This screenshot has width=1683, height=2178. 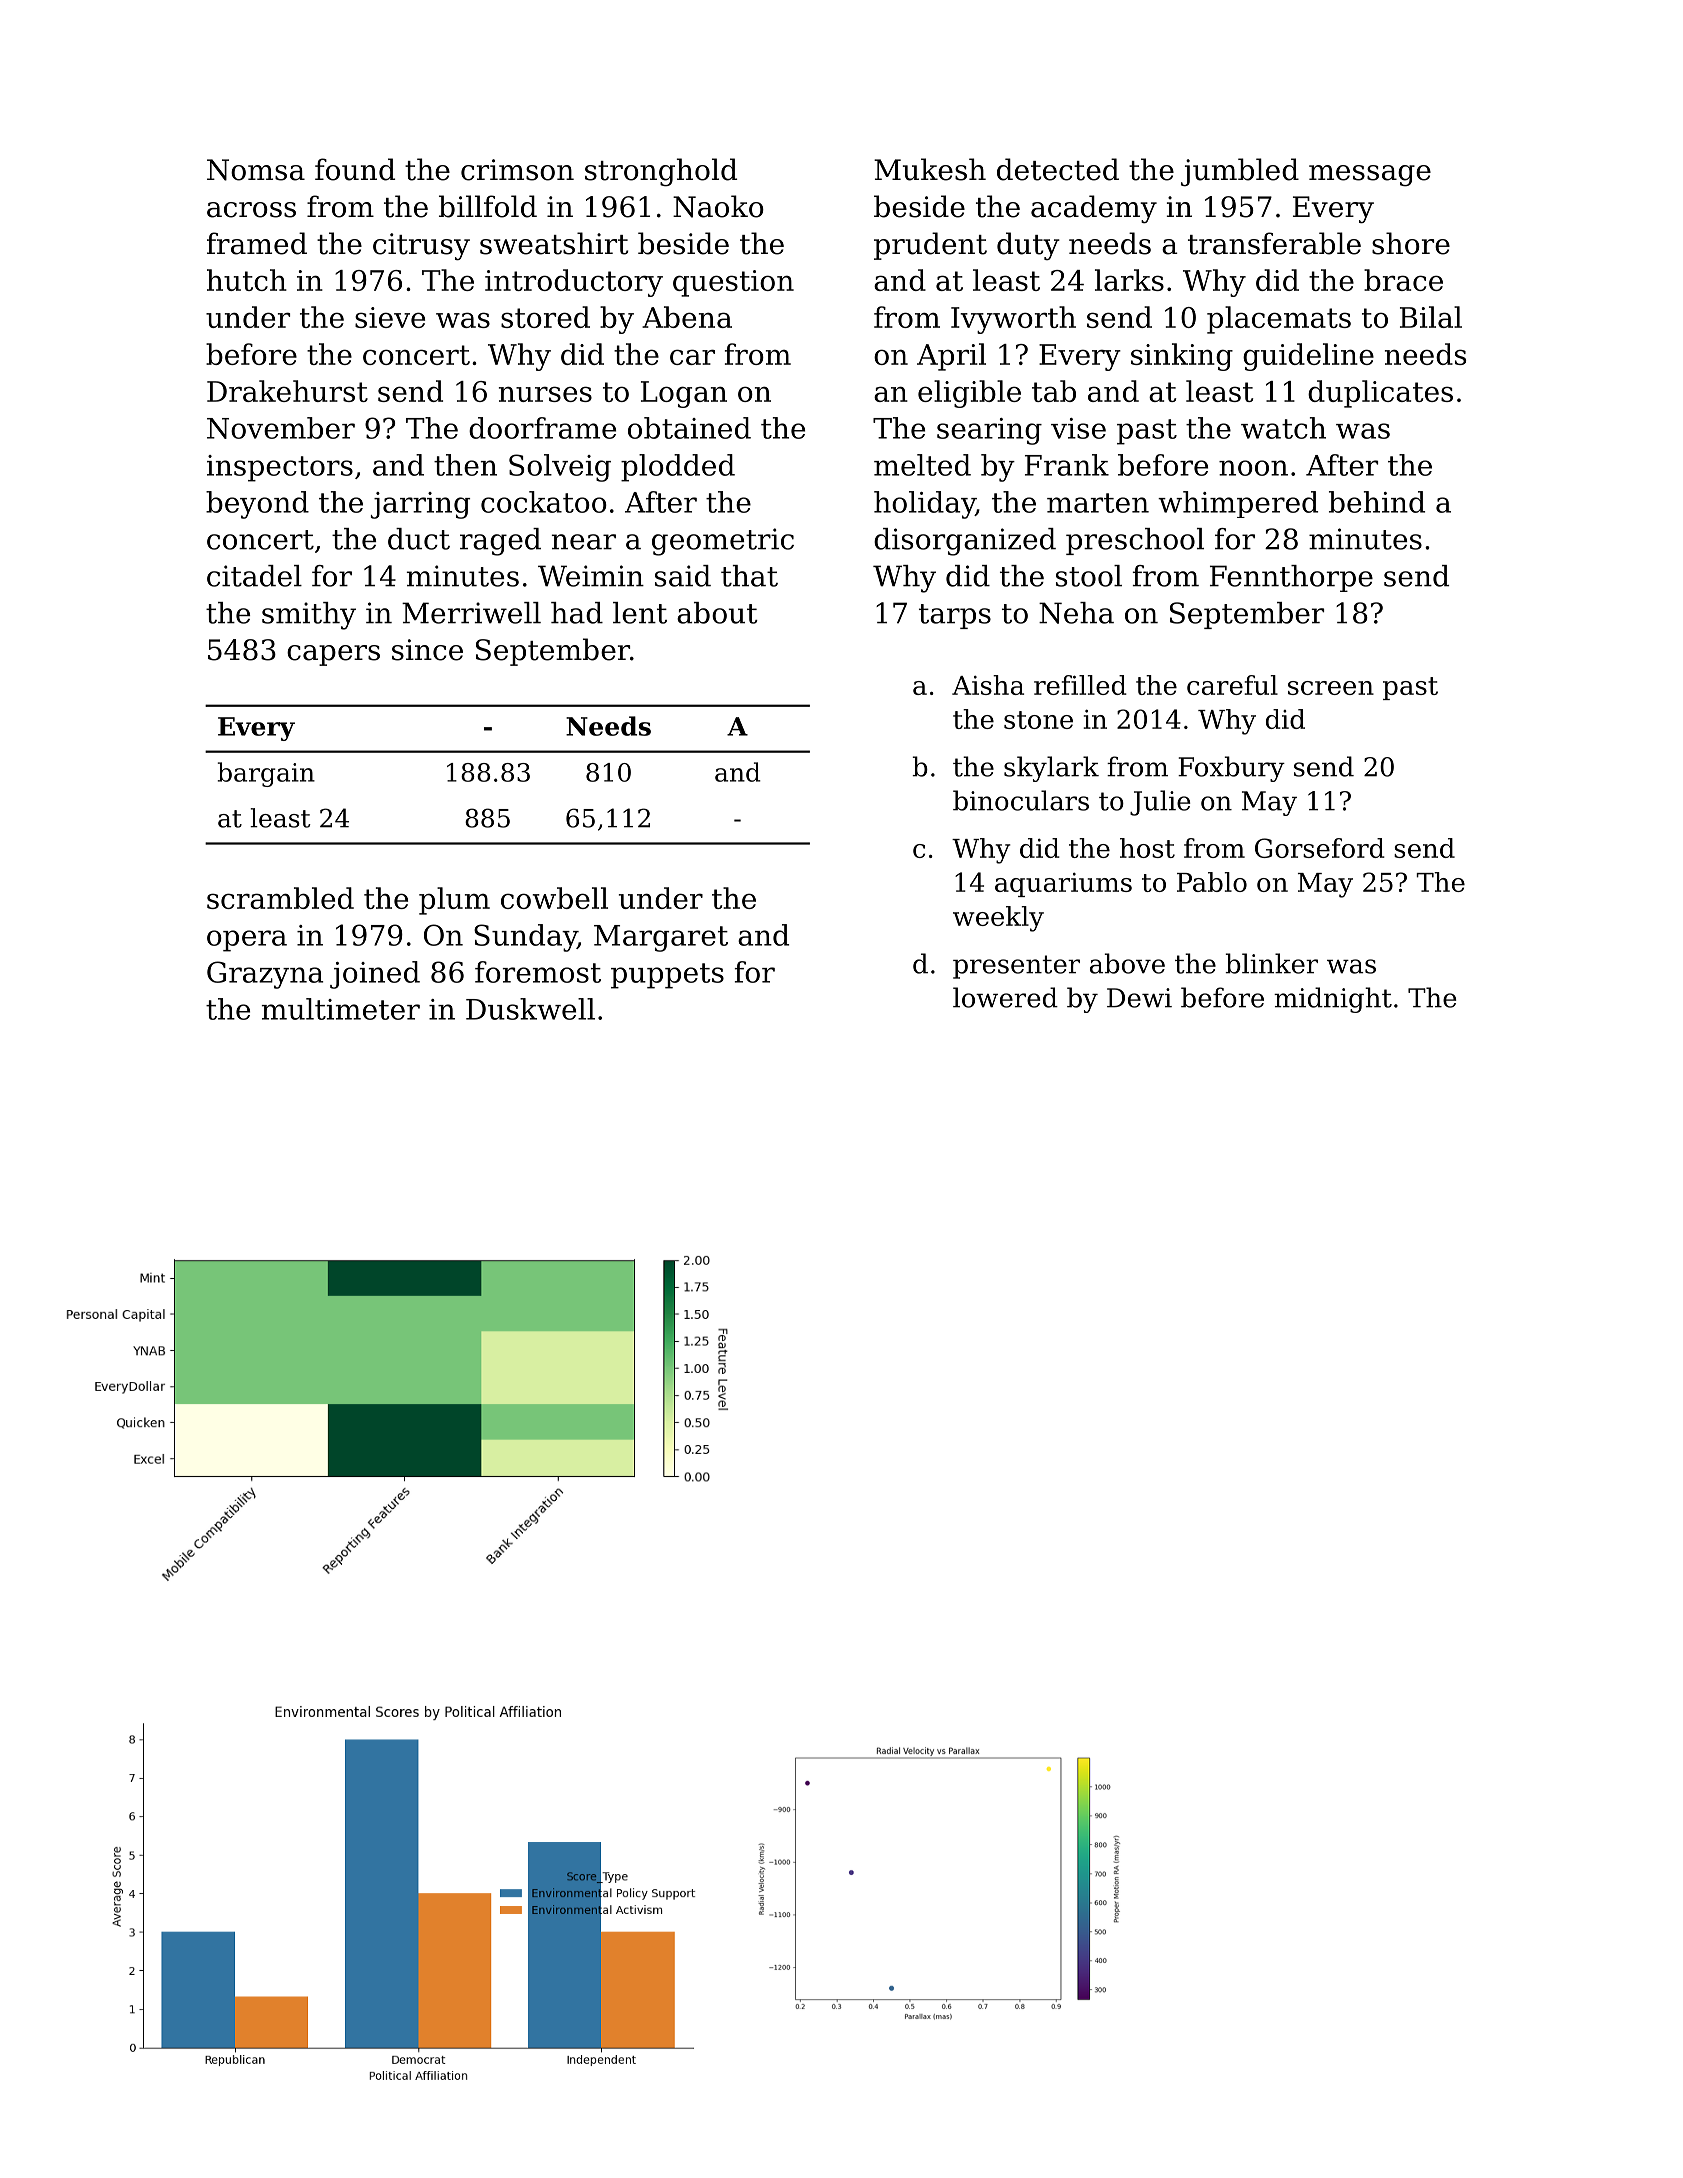 I want to click on capers, so click(x=333, y=655).
